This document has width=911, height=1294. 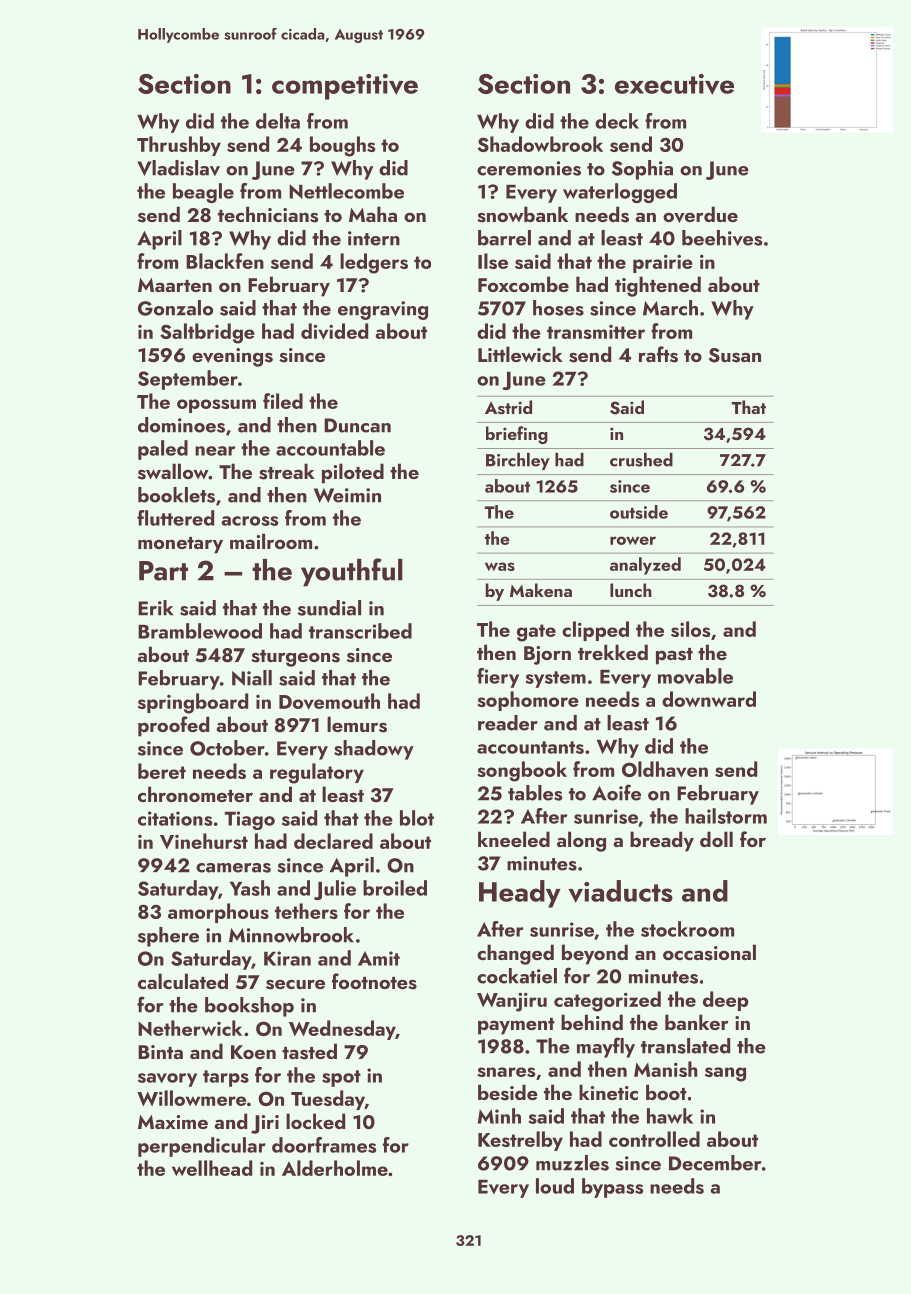 I want to click on engraving, so click(x=383, y=310).
